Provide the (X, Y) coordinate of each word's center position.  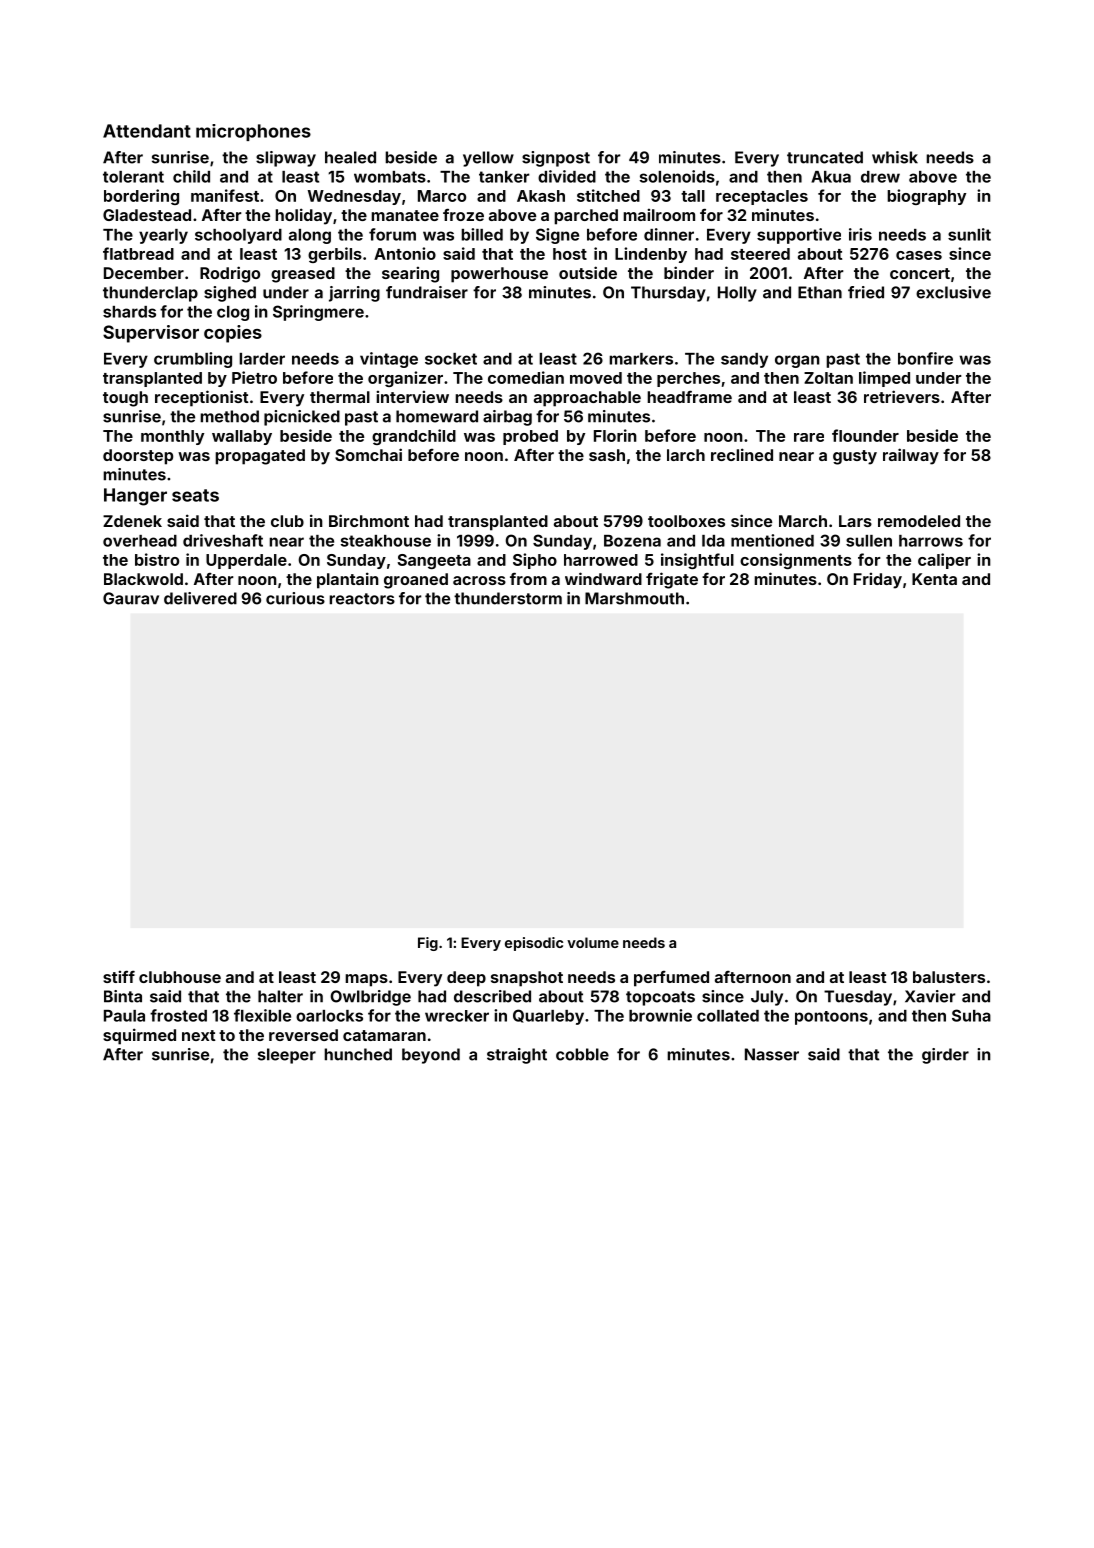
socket (451, 359)
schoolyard (238, 236)
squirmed (139, 1036)
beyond (431, 1056)
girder (945, 1056)
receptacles (762, 197)
